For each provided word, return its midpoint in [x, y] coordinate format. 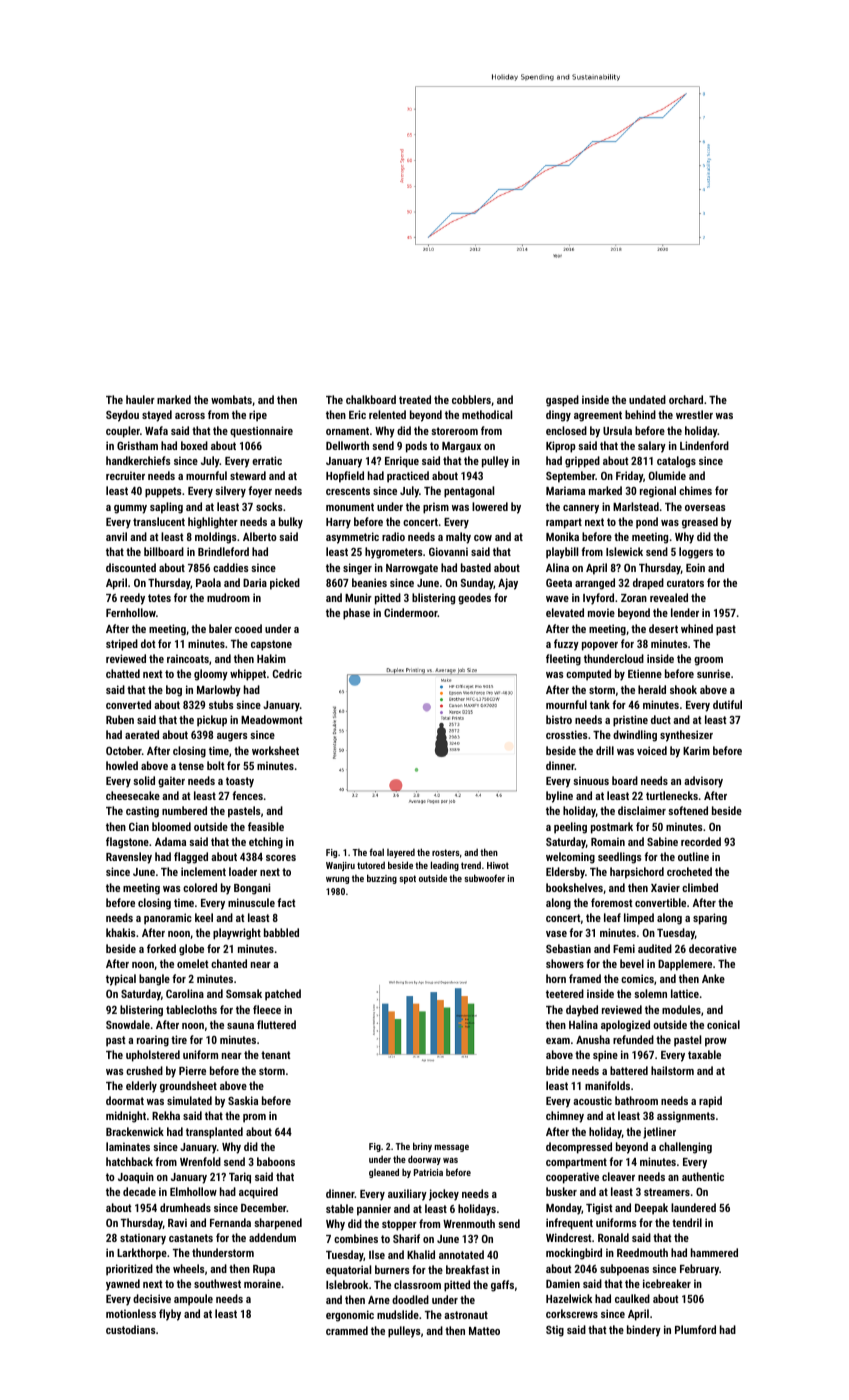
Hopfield [345, 477]
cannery [581, 509]
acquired [258, 1193]
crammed [347, 1330]
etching [266, 843]
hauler [140, 399]
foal [376, 852]
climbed [700, 887]
